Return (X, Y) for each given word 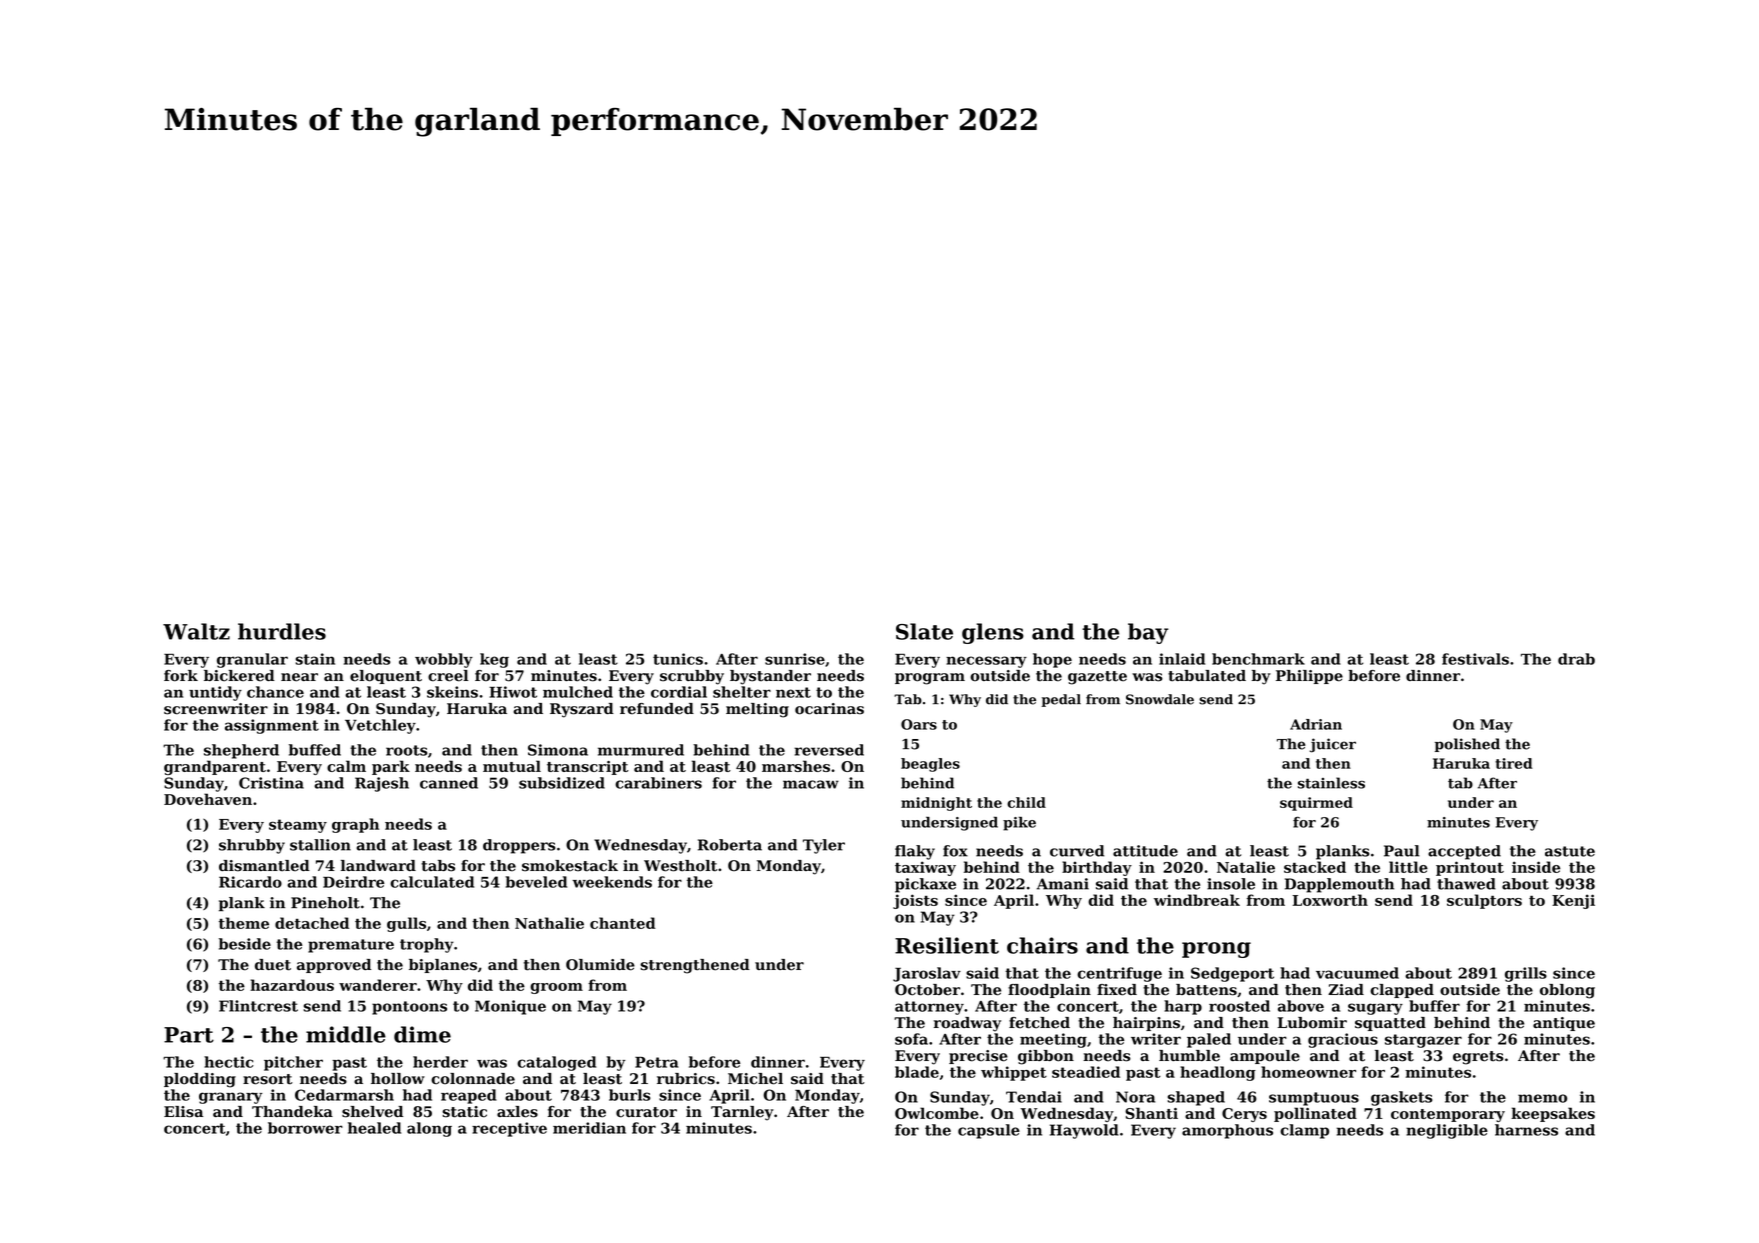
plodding (200, 1080)
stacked (1315, 867)
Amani (1063, 884)
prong (1216, 950)
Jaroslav (927, 974)
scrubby (692, 677)
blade (917, 1072)
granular (252, 660)
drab (1576, 659)
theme (244, 923)
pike (1019, 823)
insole (1231, 884)
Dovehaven (208, 799)
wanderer (378, 985)
